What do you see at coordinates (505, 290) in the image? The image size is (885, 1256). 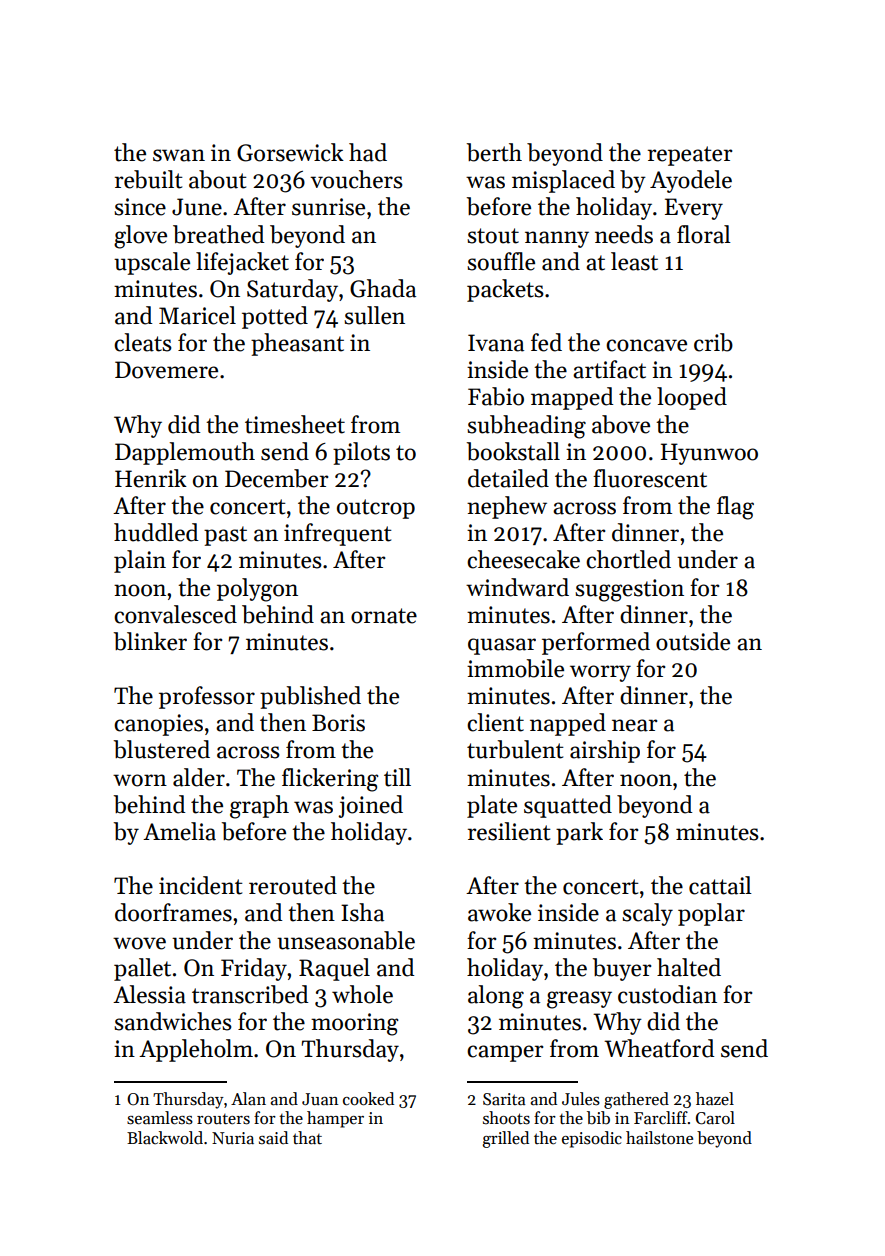 I see `packets` at bounding box center [505, 290].
